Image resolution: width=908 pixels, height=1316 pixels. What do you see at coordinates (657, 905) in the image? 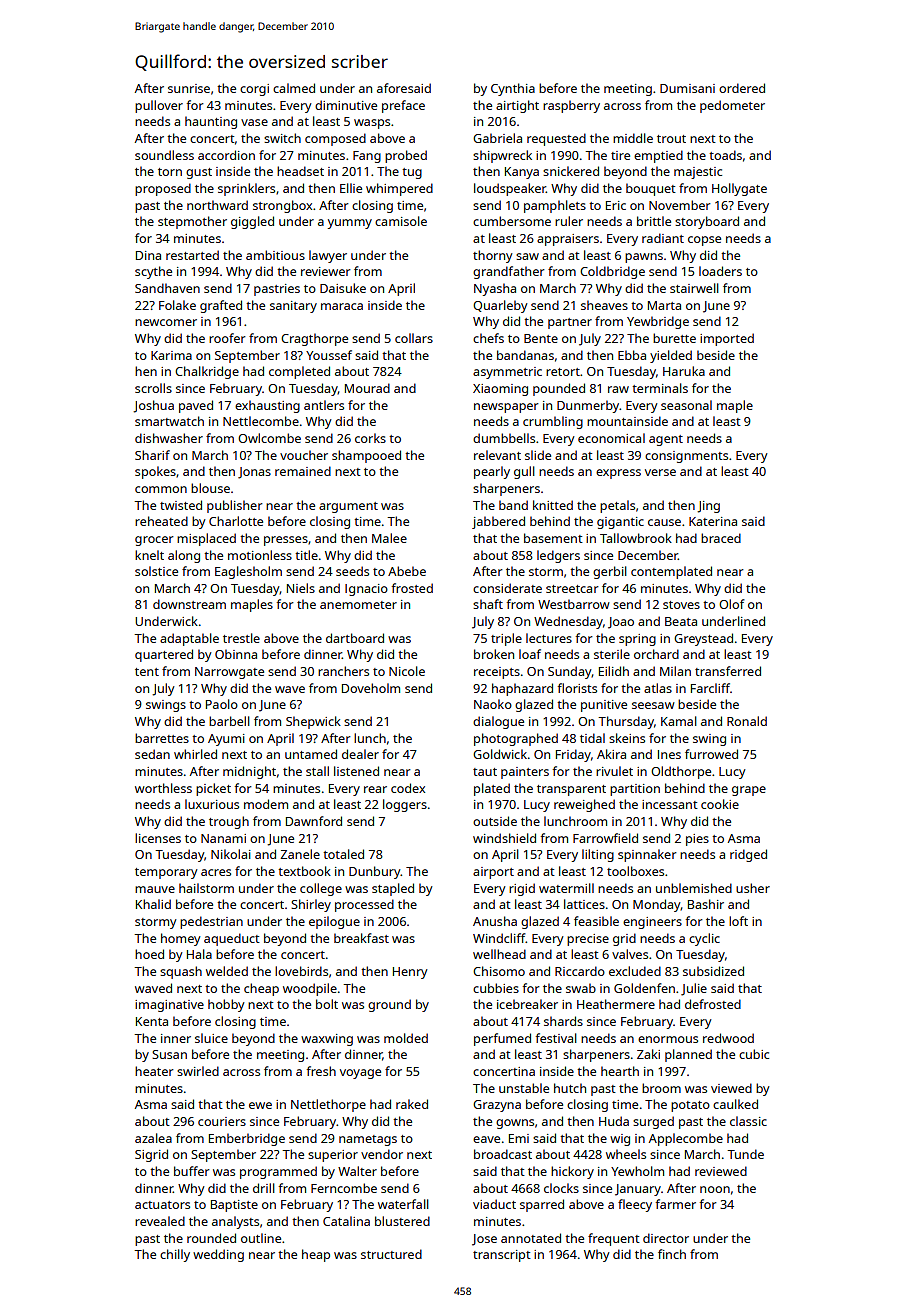
I see `Monday` at bounding box center [657, 905].
